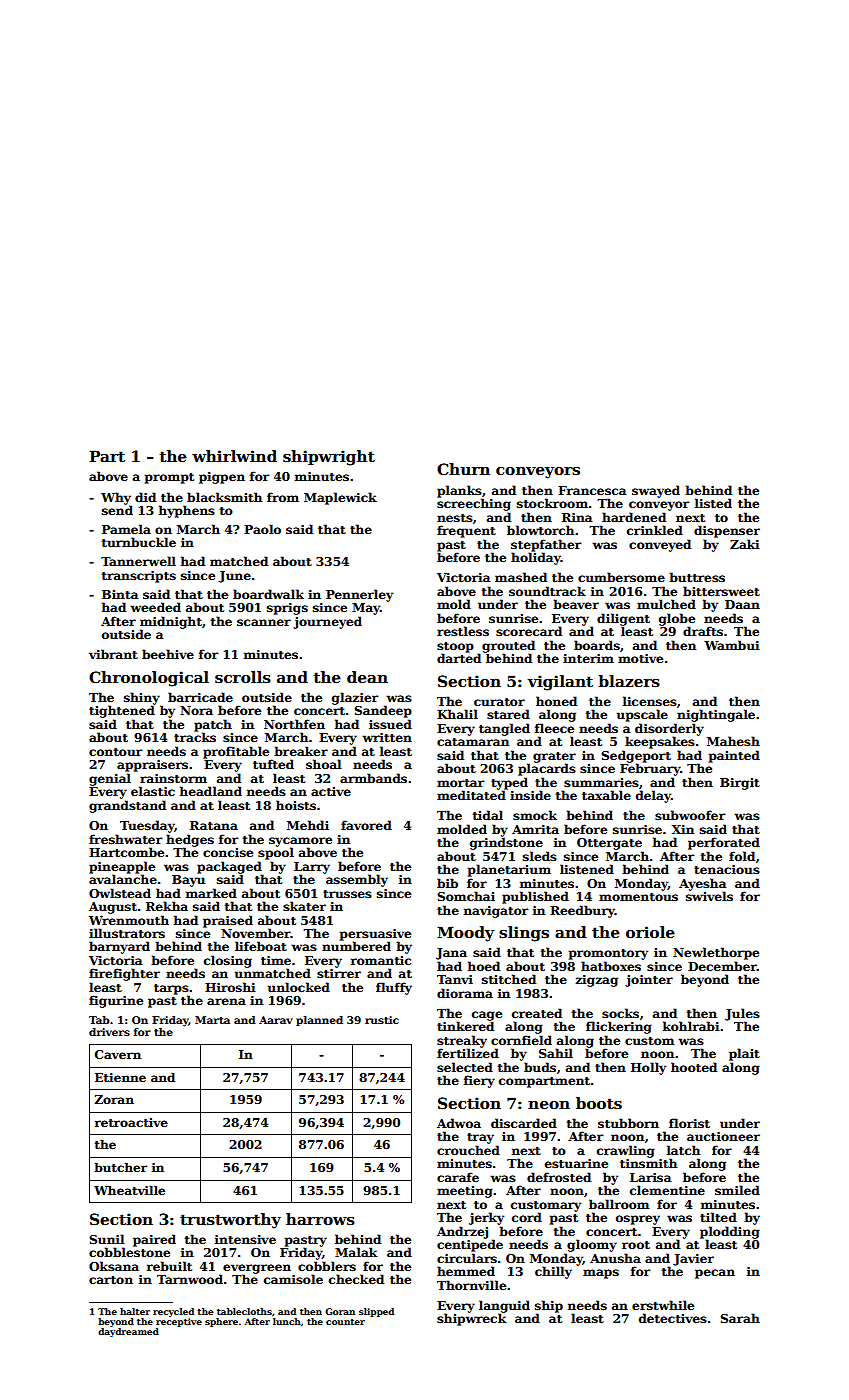 The width and height of the screenshot is (849, 1400). What do you see at coordinates (455, 979) in the screenshot?
I see `Tanvi` at bounding box center [455, 979].
